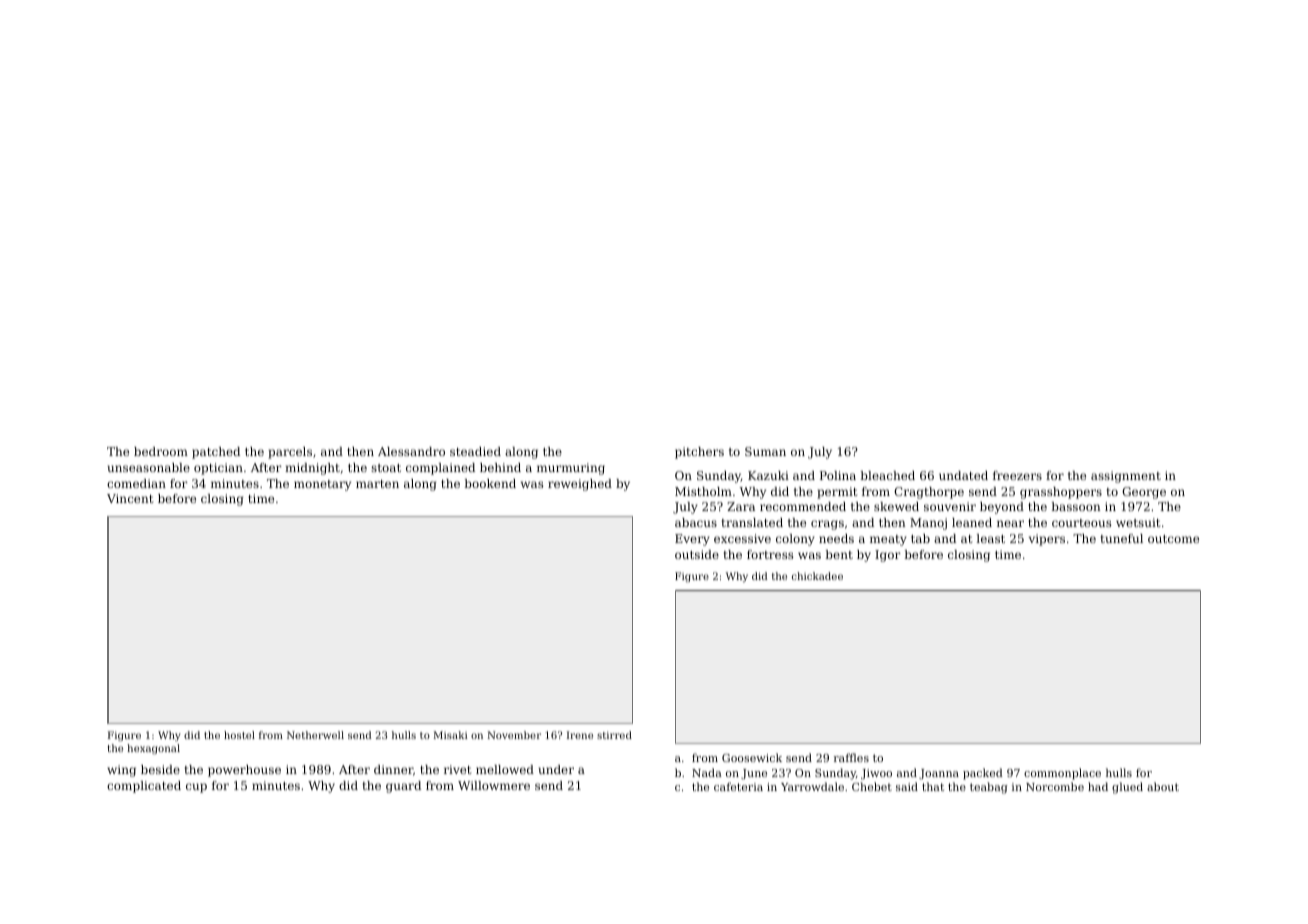 This screenshot has width=1308, height=924. What do you see at coordinates (1126, 477) in the screenshot?
I see `assignment` at bounding box center [1126, 477].
